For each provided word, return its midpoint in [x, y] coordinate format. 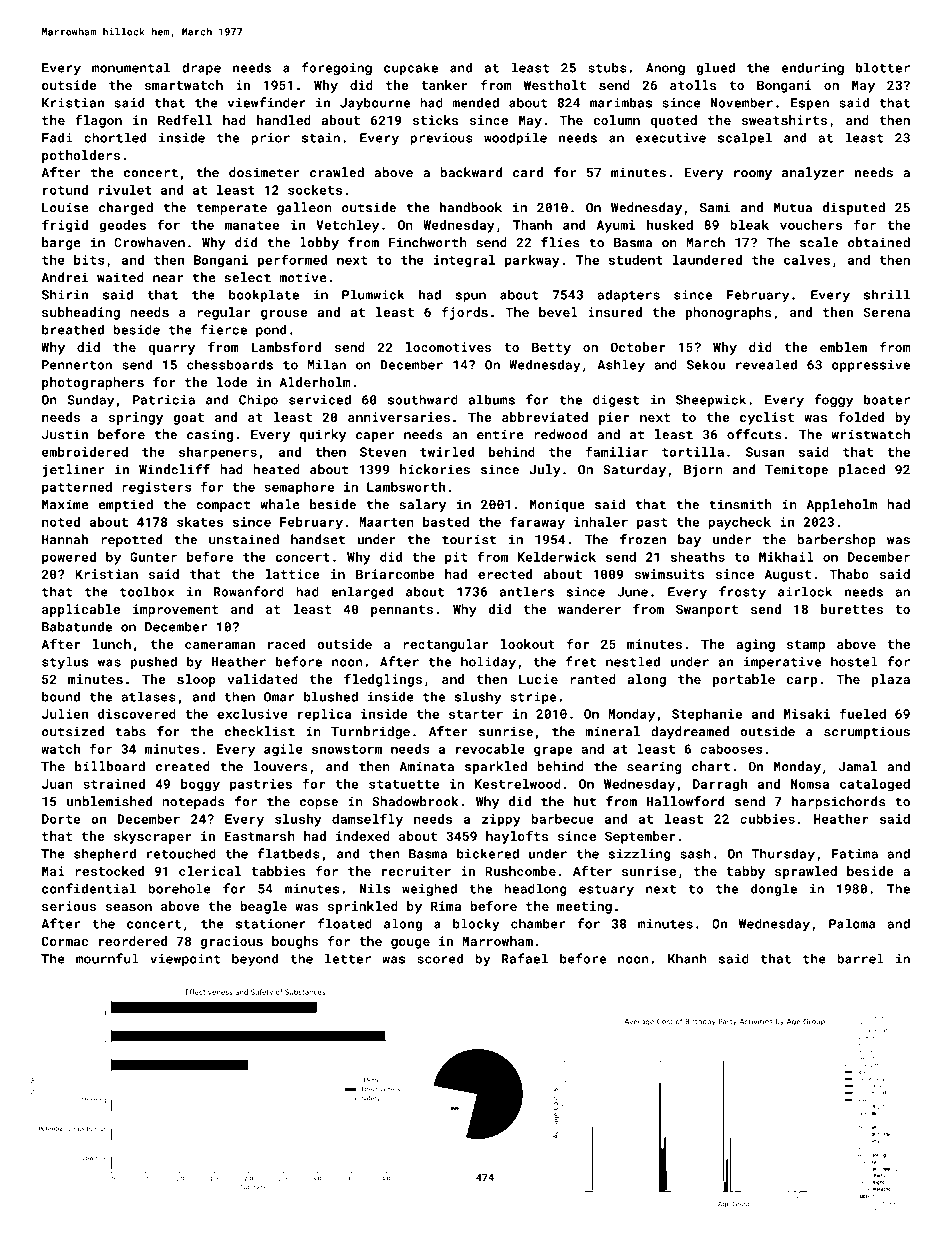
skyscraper [152, 837]
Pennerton [77, 365]
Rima [446, 906]
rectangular [446, 645]
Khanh [687, 958]
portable [744, 680]
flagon [98, 121]
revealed [766, 364]
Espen [810, 104]
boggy [200, 785]
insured [615, 312]
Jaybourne [375, 103]
